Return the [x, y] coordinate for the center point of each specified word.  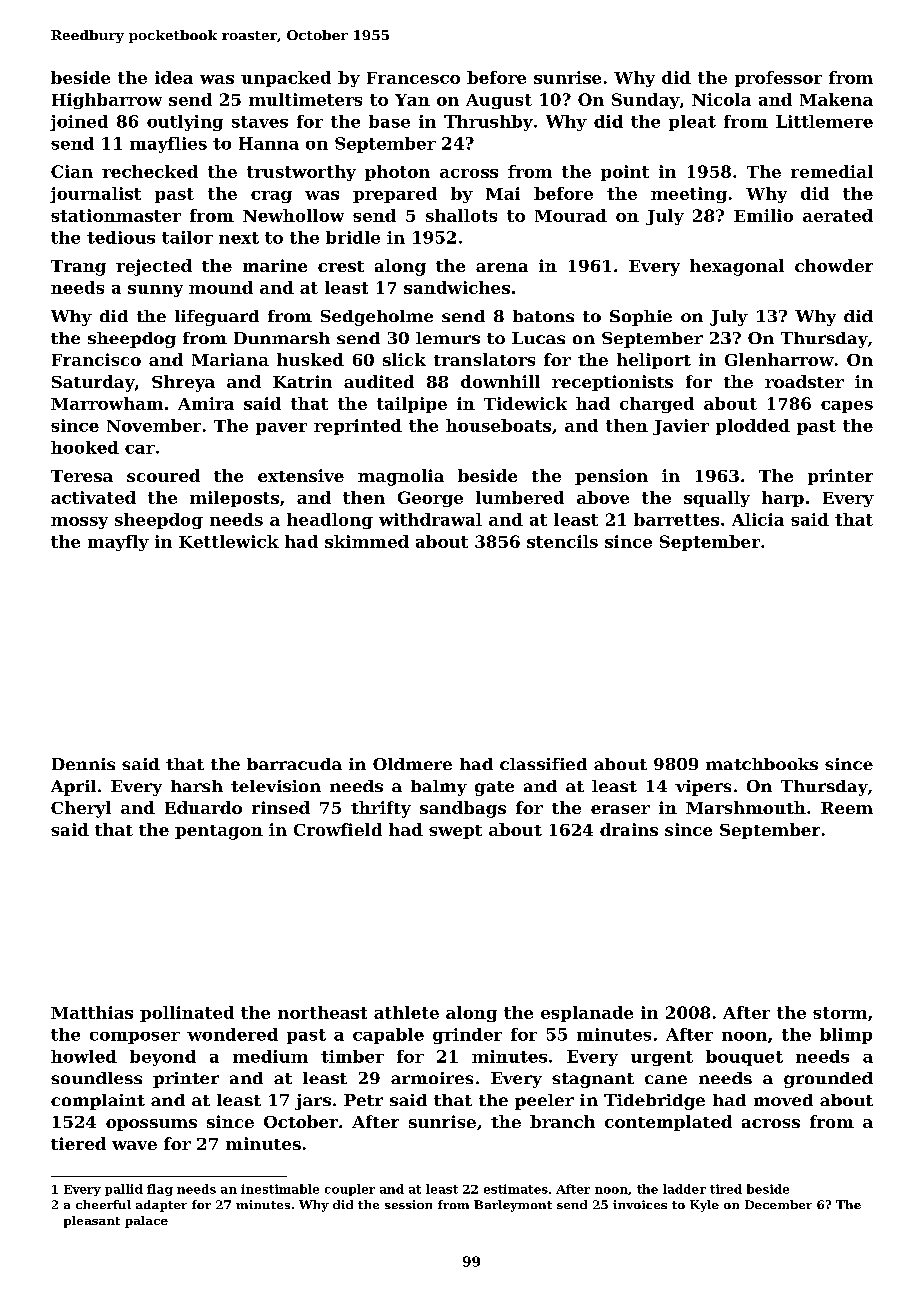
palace [146, 1222]
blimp [846, 1036]
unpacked [286, 79]
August [499, 101]
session [408, 1204]
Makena [836, 99]
